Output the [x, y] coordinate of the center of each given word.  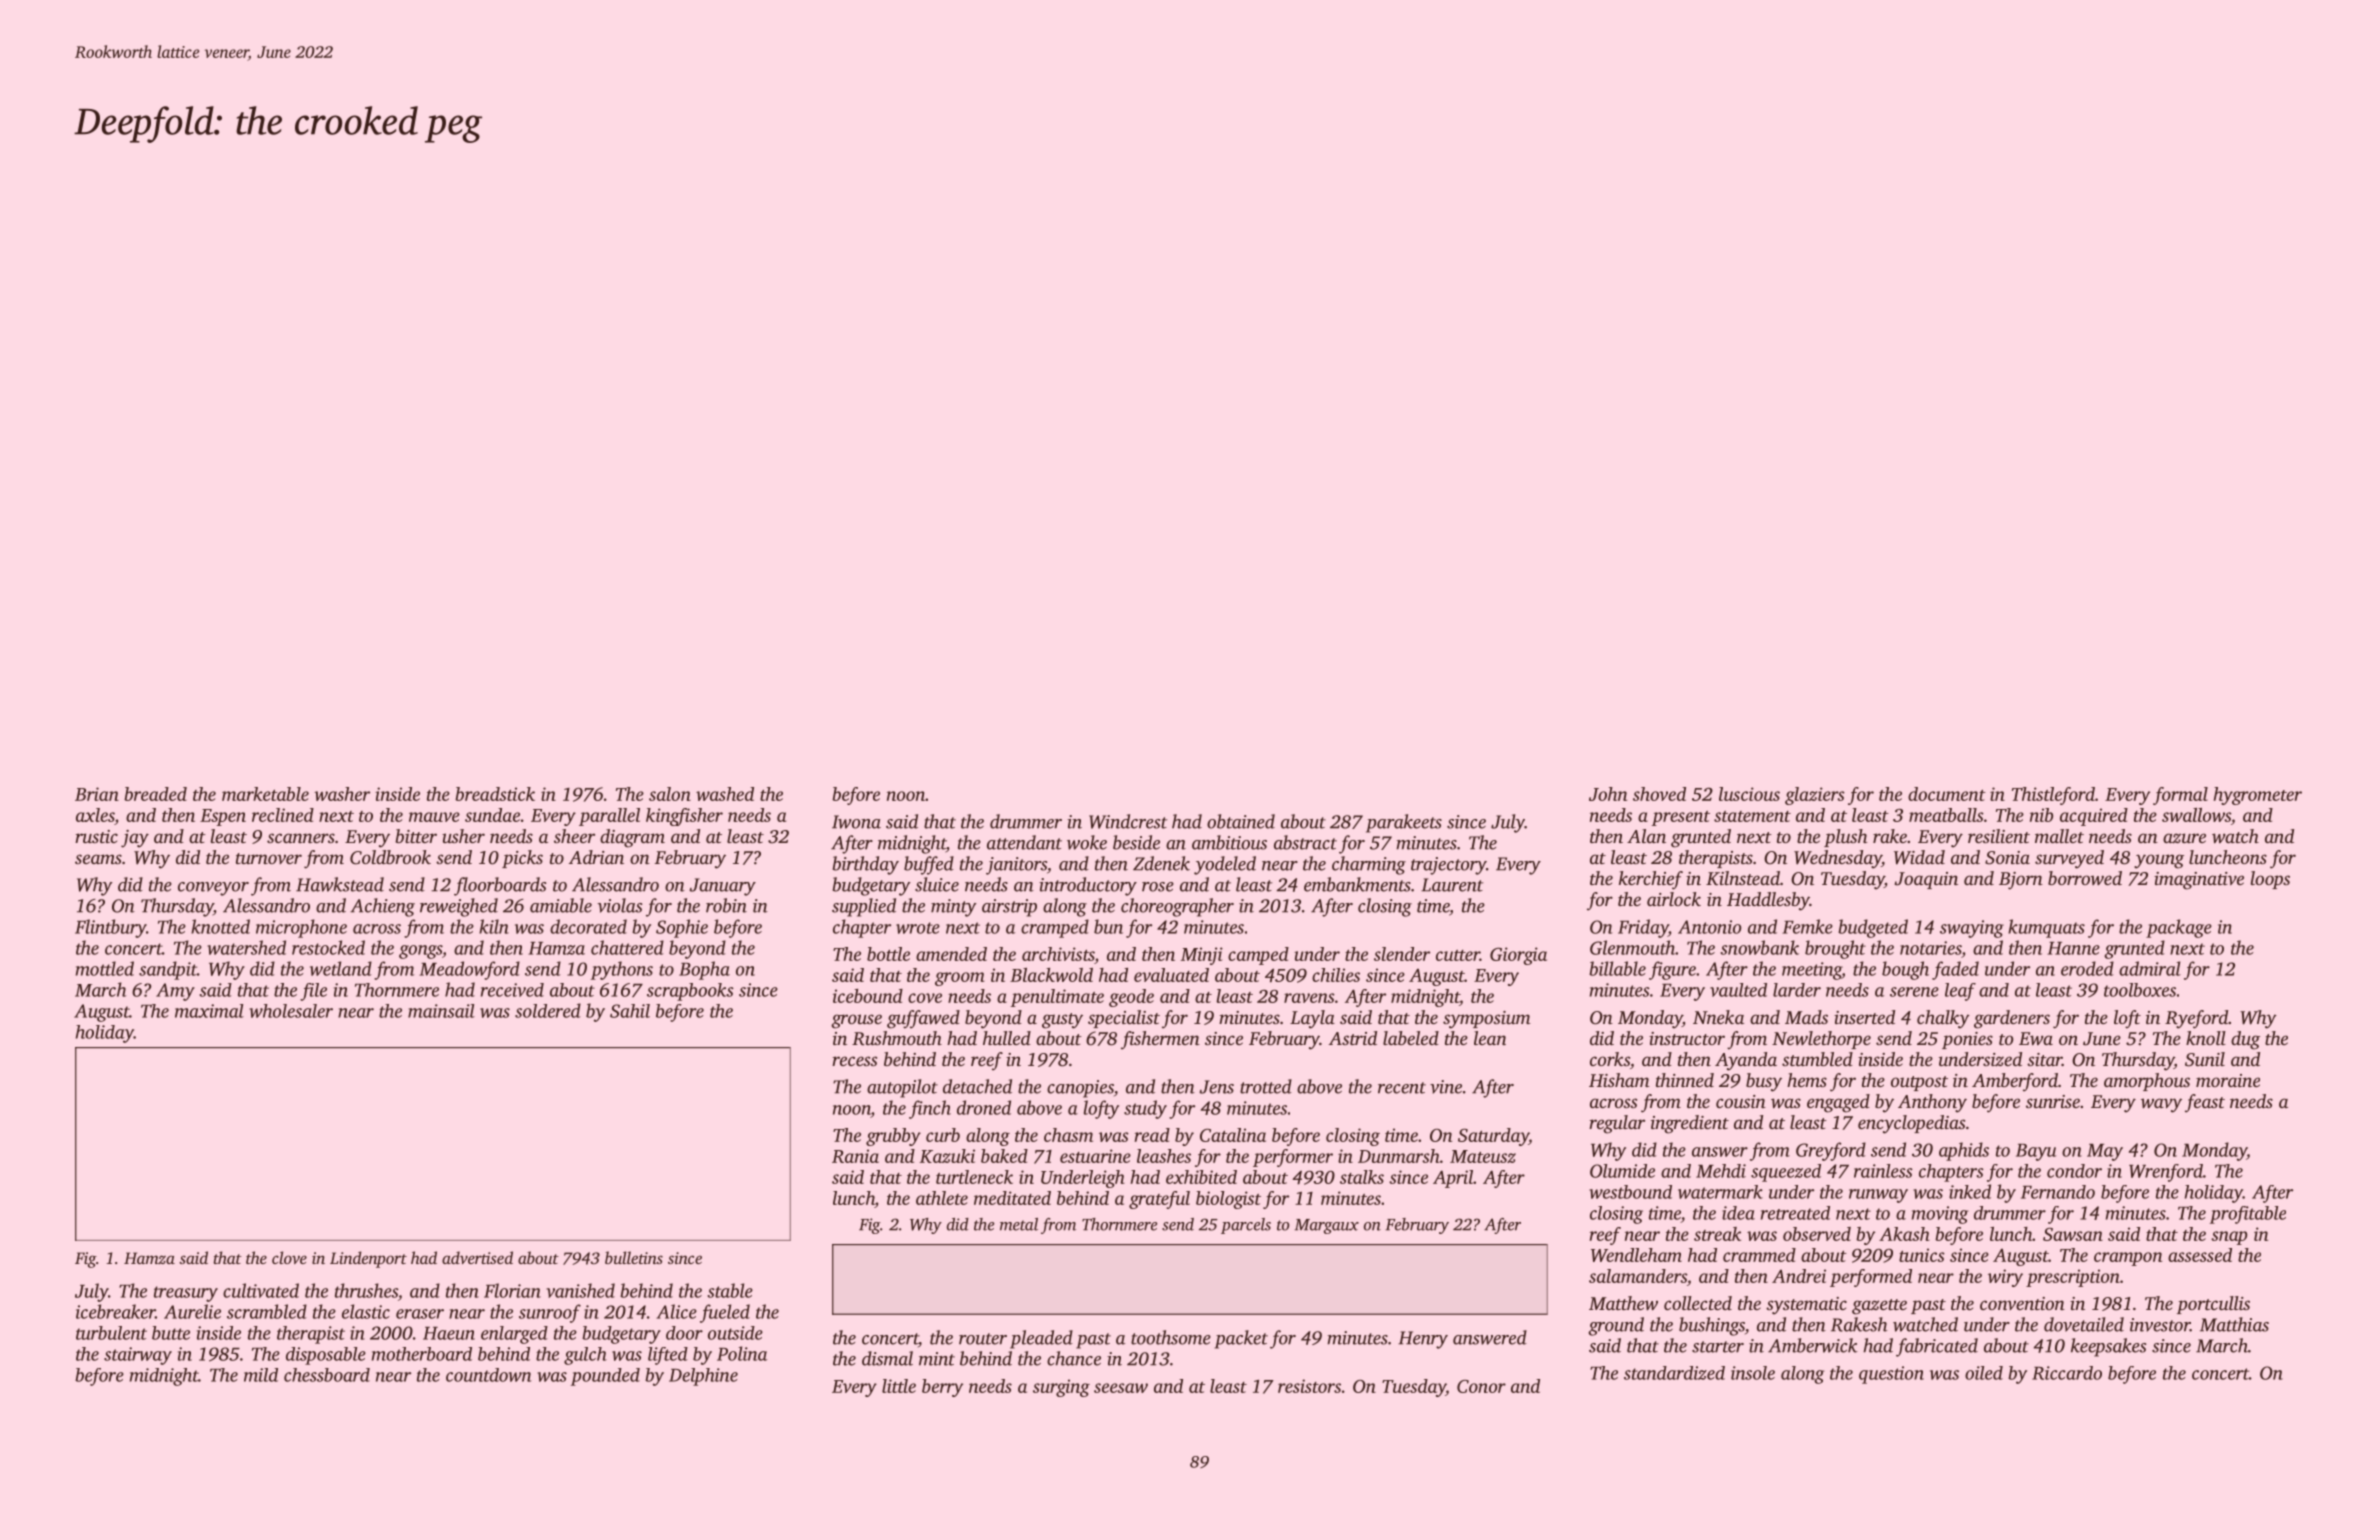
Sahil [630, 1011]
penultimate [1057, 998]
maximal [209, 1011]
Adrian [596, 857]
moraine [2228, 1080]
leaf [1960, 992]
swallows [2196, 815]
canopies [1080, 1089]
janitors [1016, 866]
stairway [138, 1356]
